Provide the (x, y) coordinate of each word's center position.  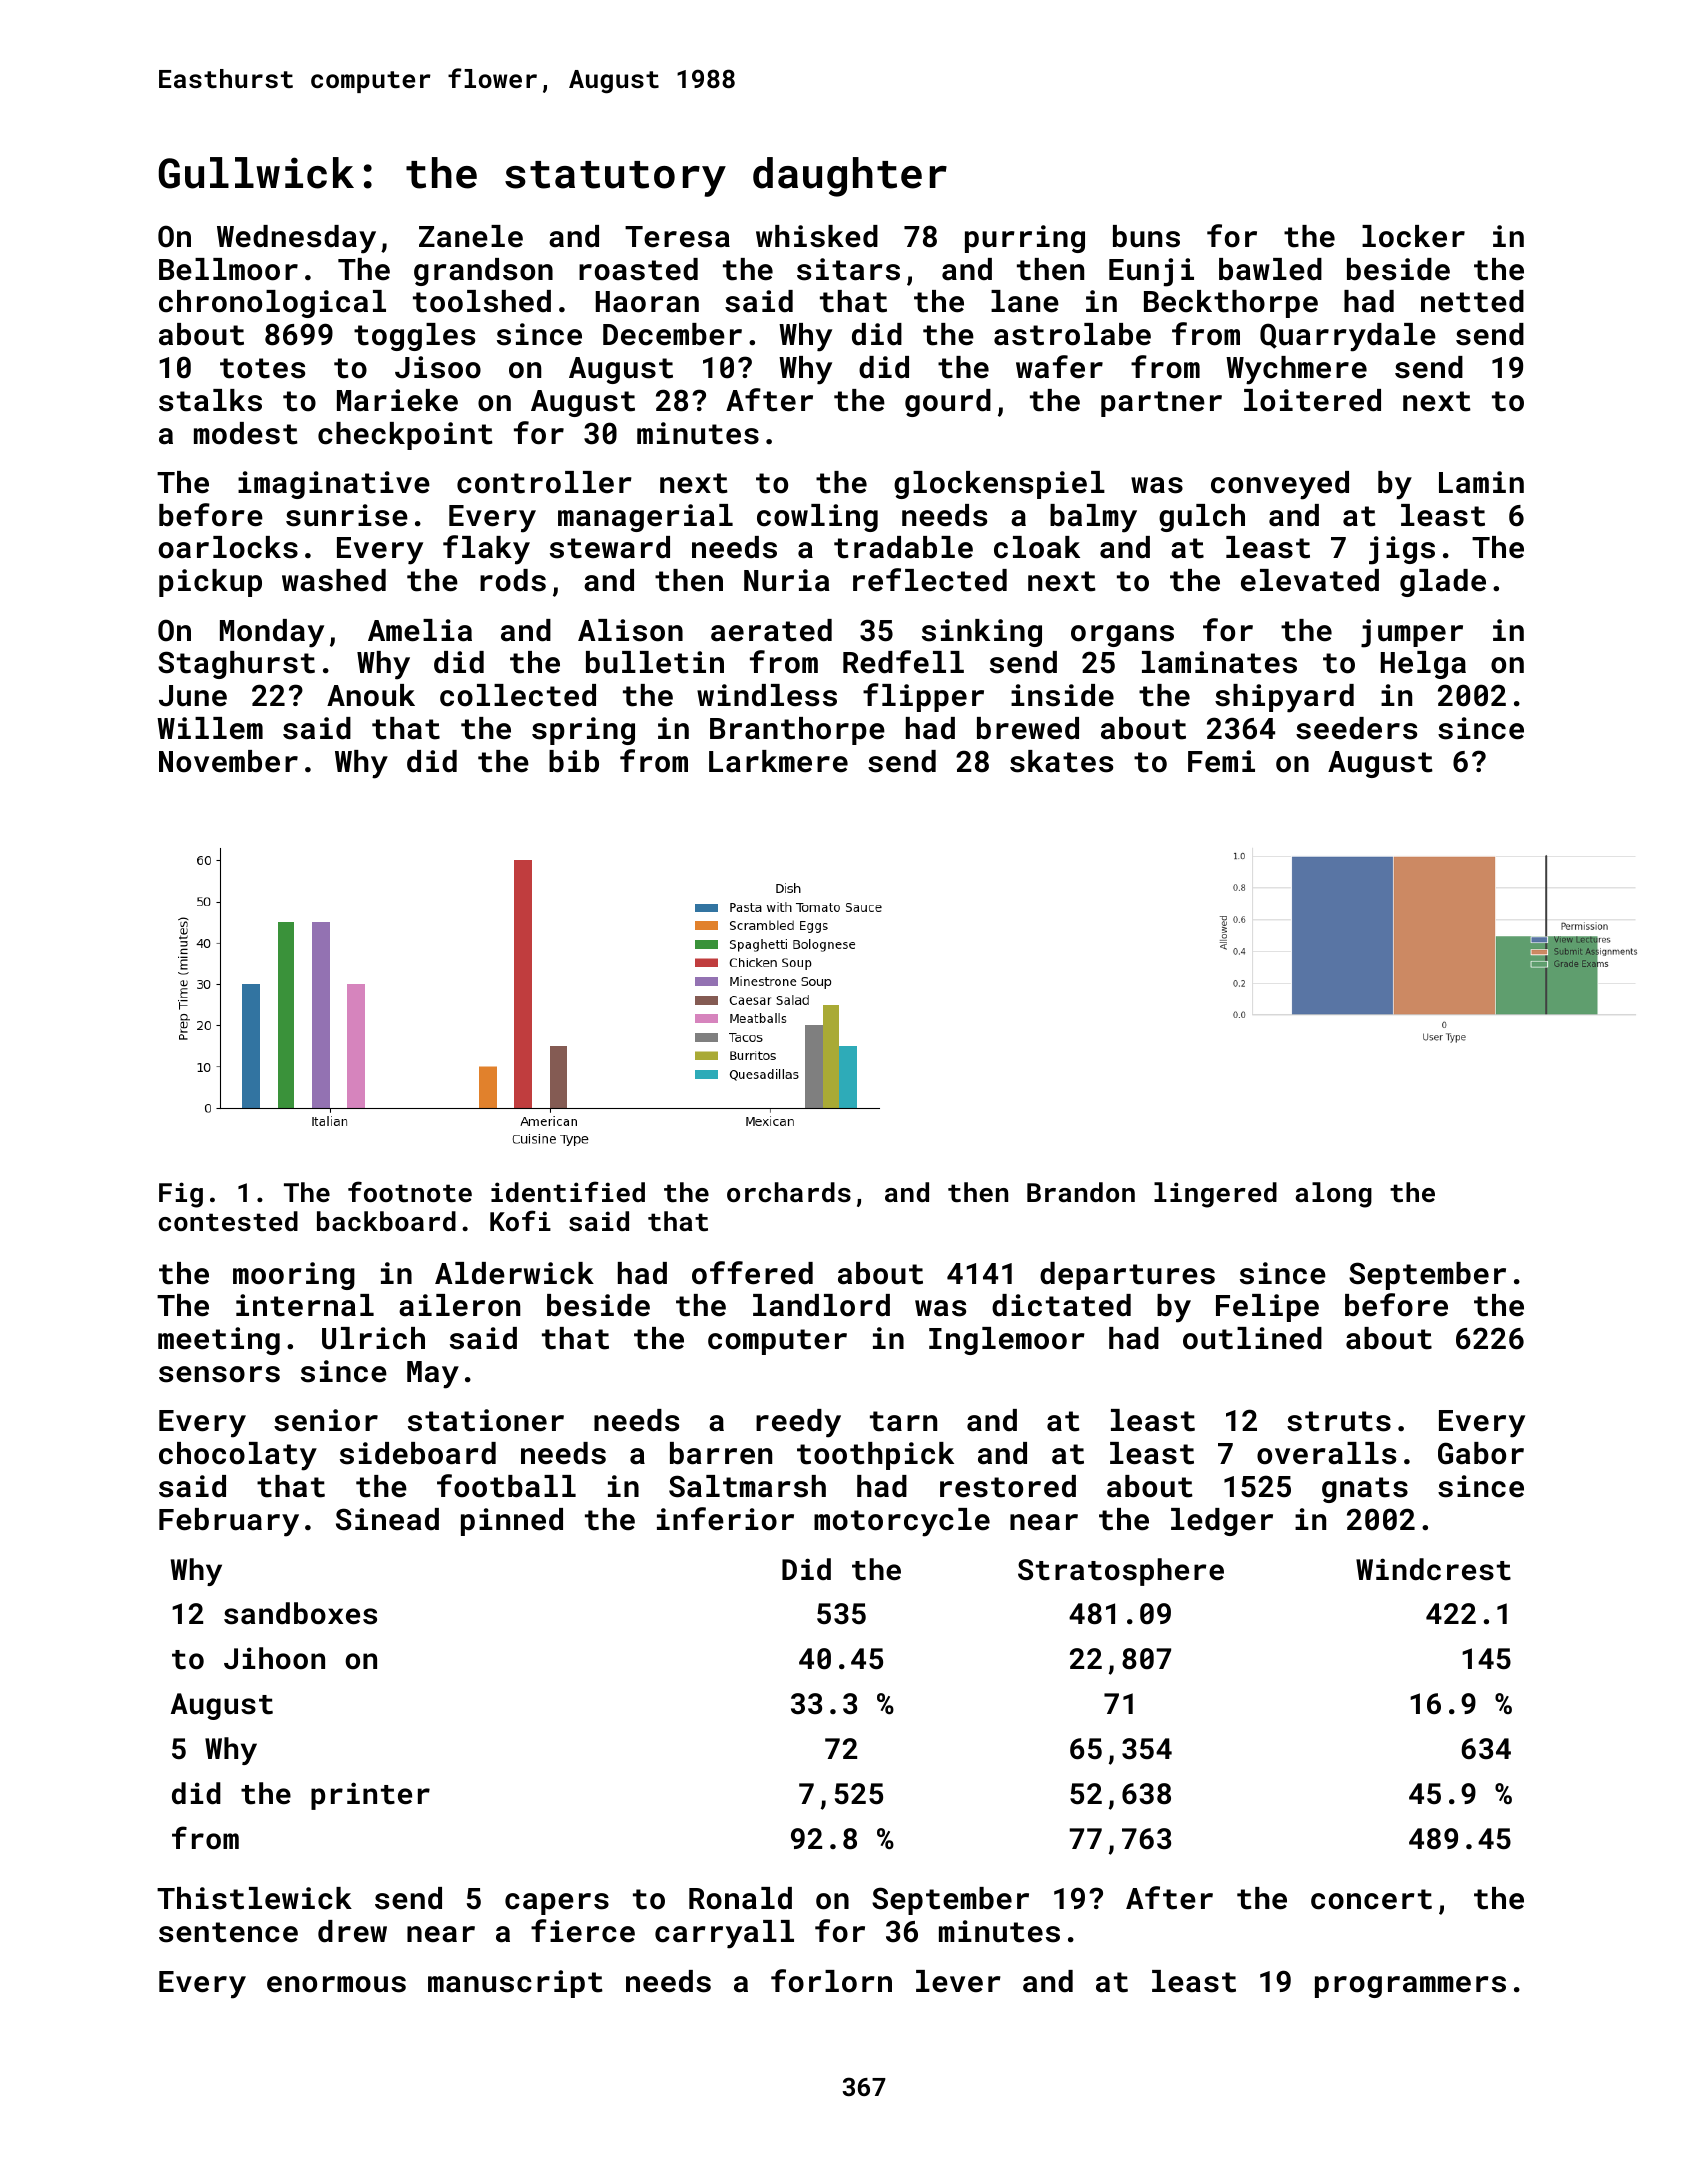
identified (568, 1191)
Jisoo (438, 367)
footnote (410, 1192)
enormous (336, 1984)
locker (1413, 236)
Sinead (387, 1519)
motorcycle (902, 1522)
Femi (1221, 761)
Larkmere (778, 761)
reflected (930, 580)
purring (1025, 239)
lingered (1215, 1195)
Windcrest (1433, 1569)
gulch (1202, 518)
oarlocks (228, 547)
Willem (210, 728)
